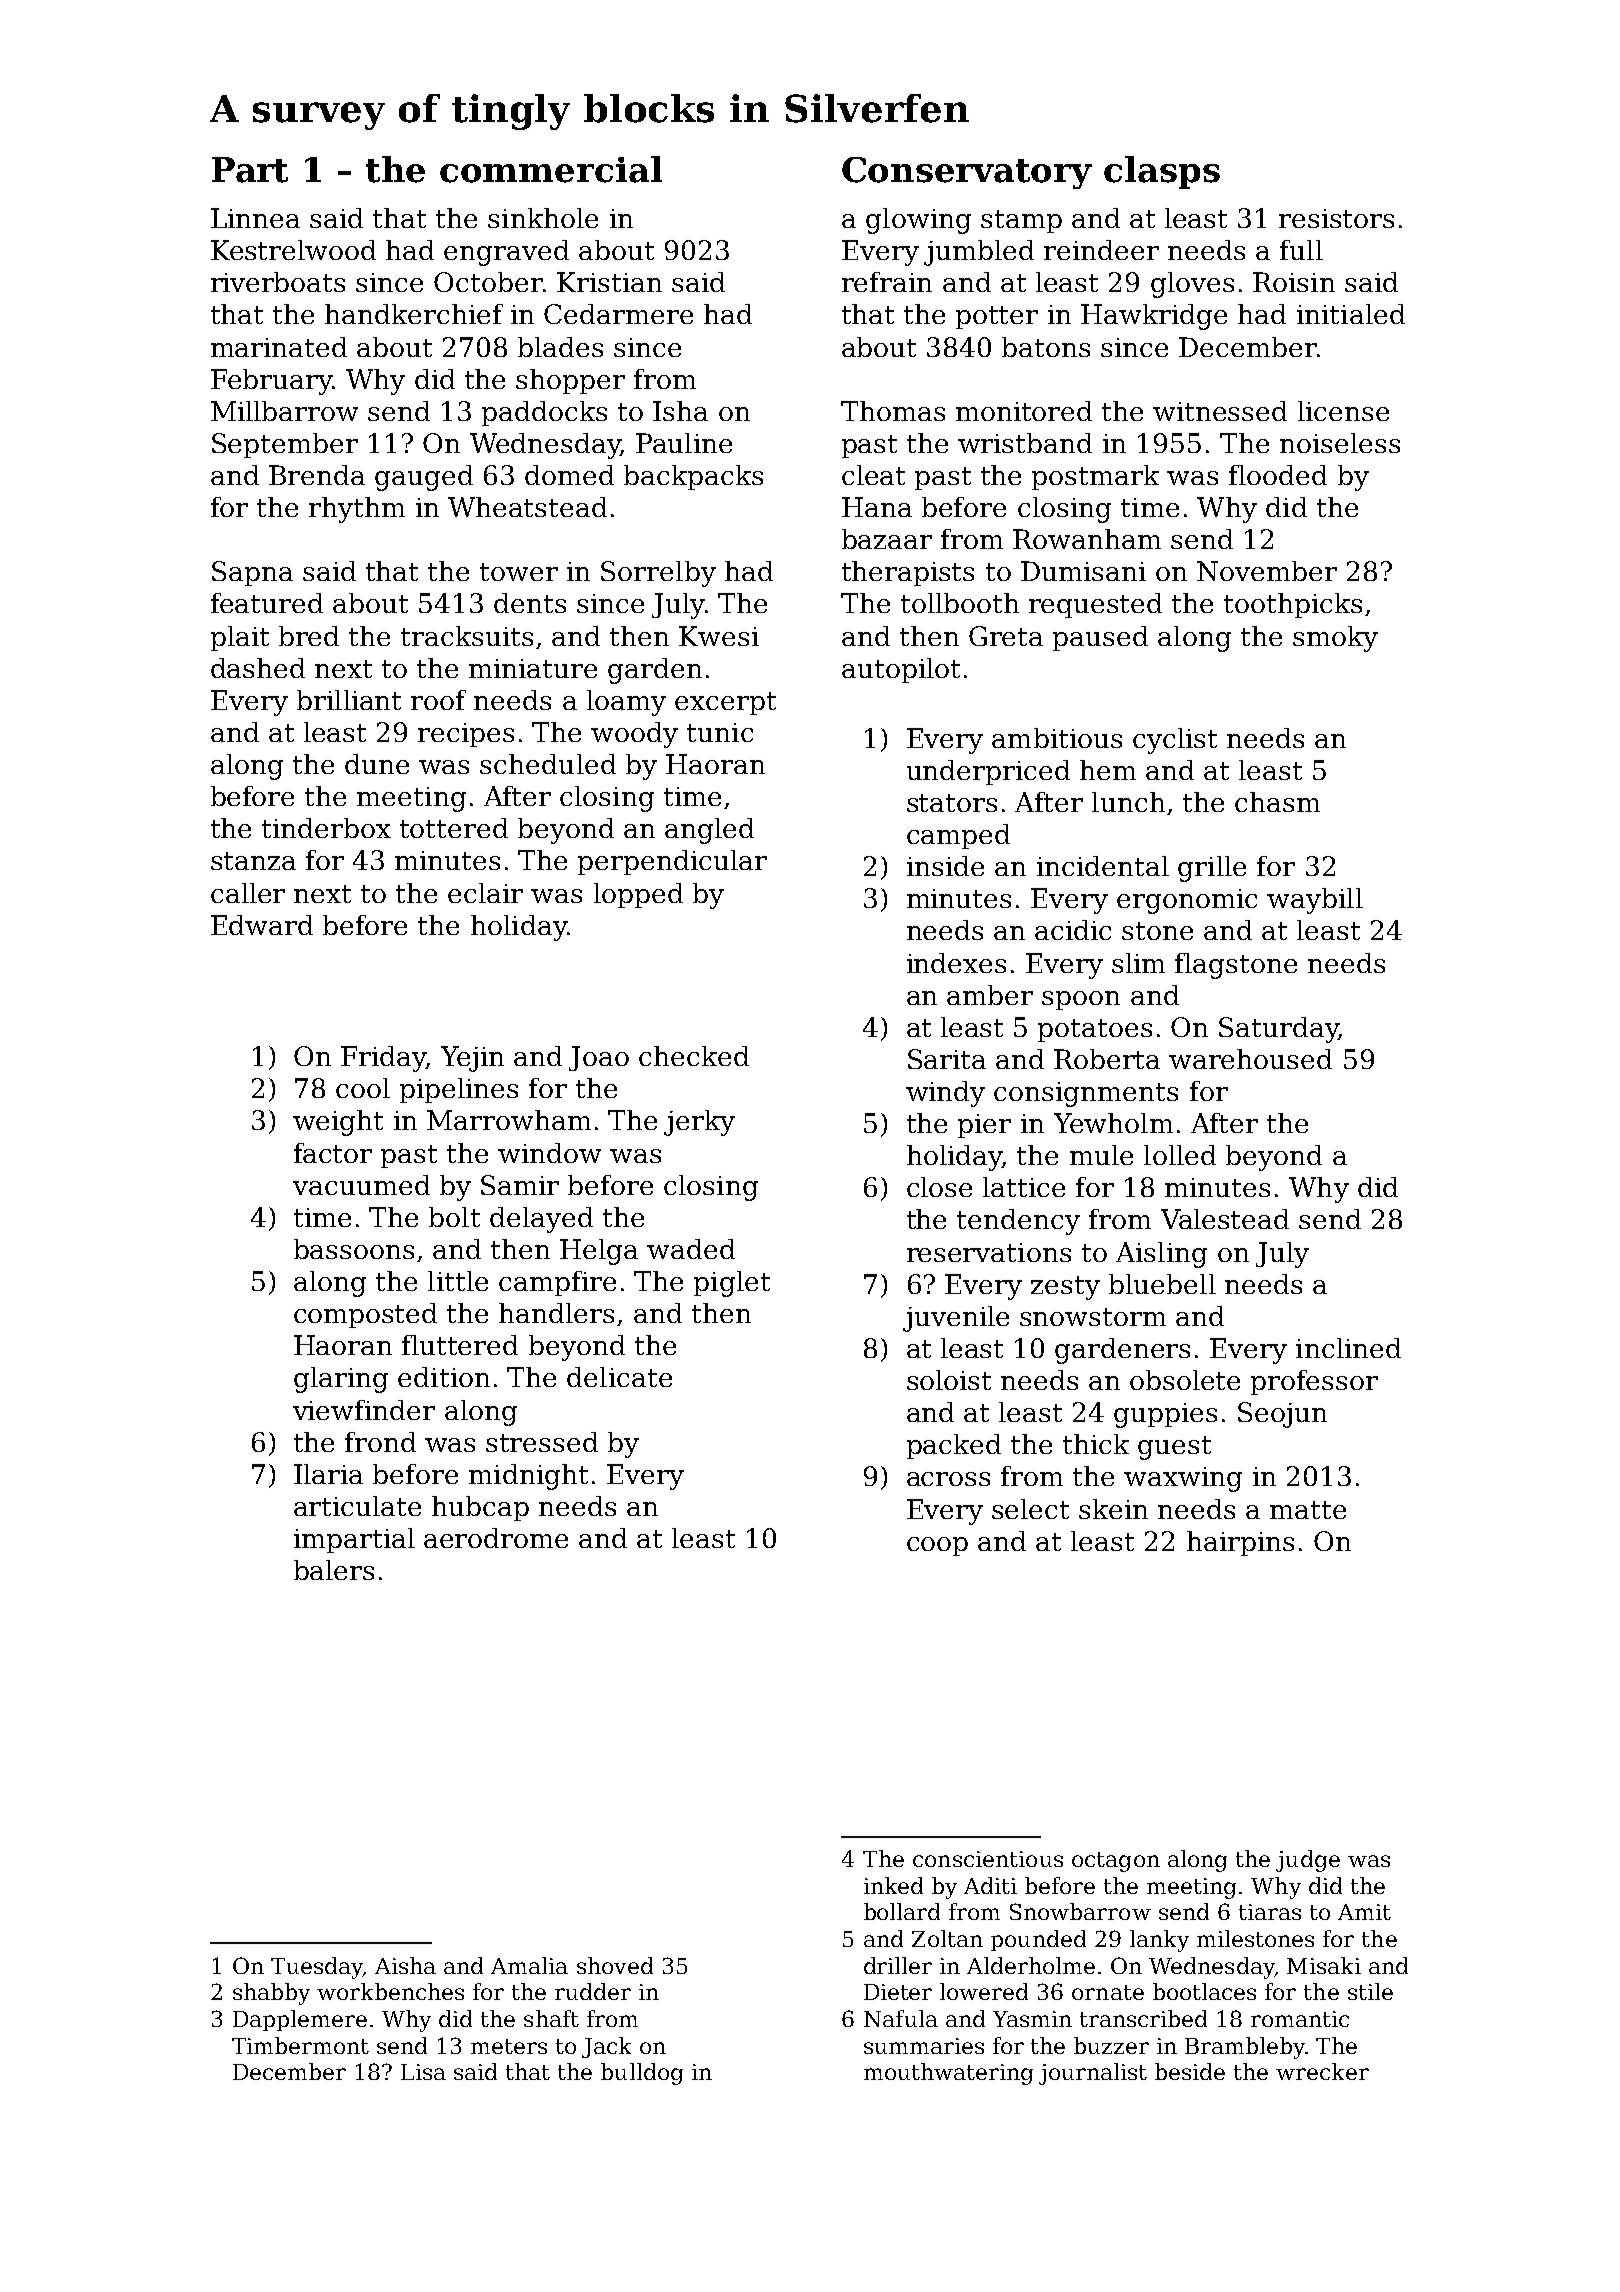 This document has width=1620, height=2292. I want to click on handkerchief, so click(414, 314).
